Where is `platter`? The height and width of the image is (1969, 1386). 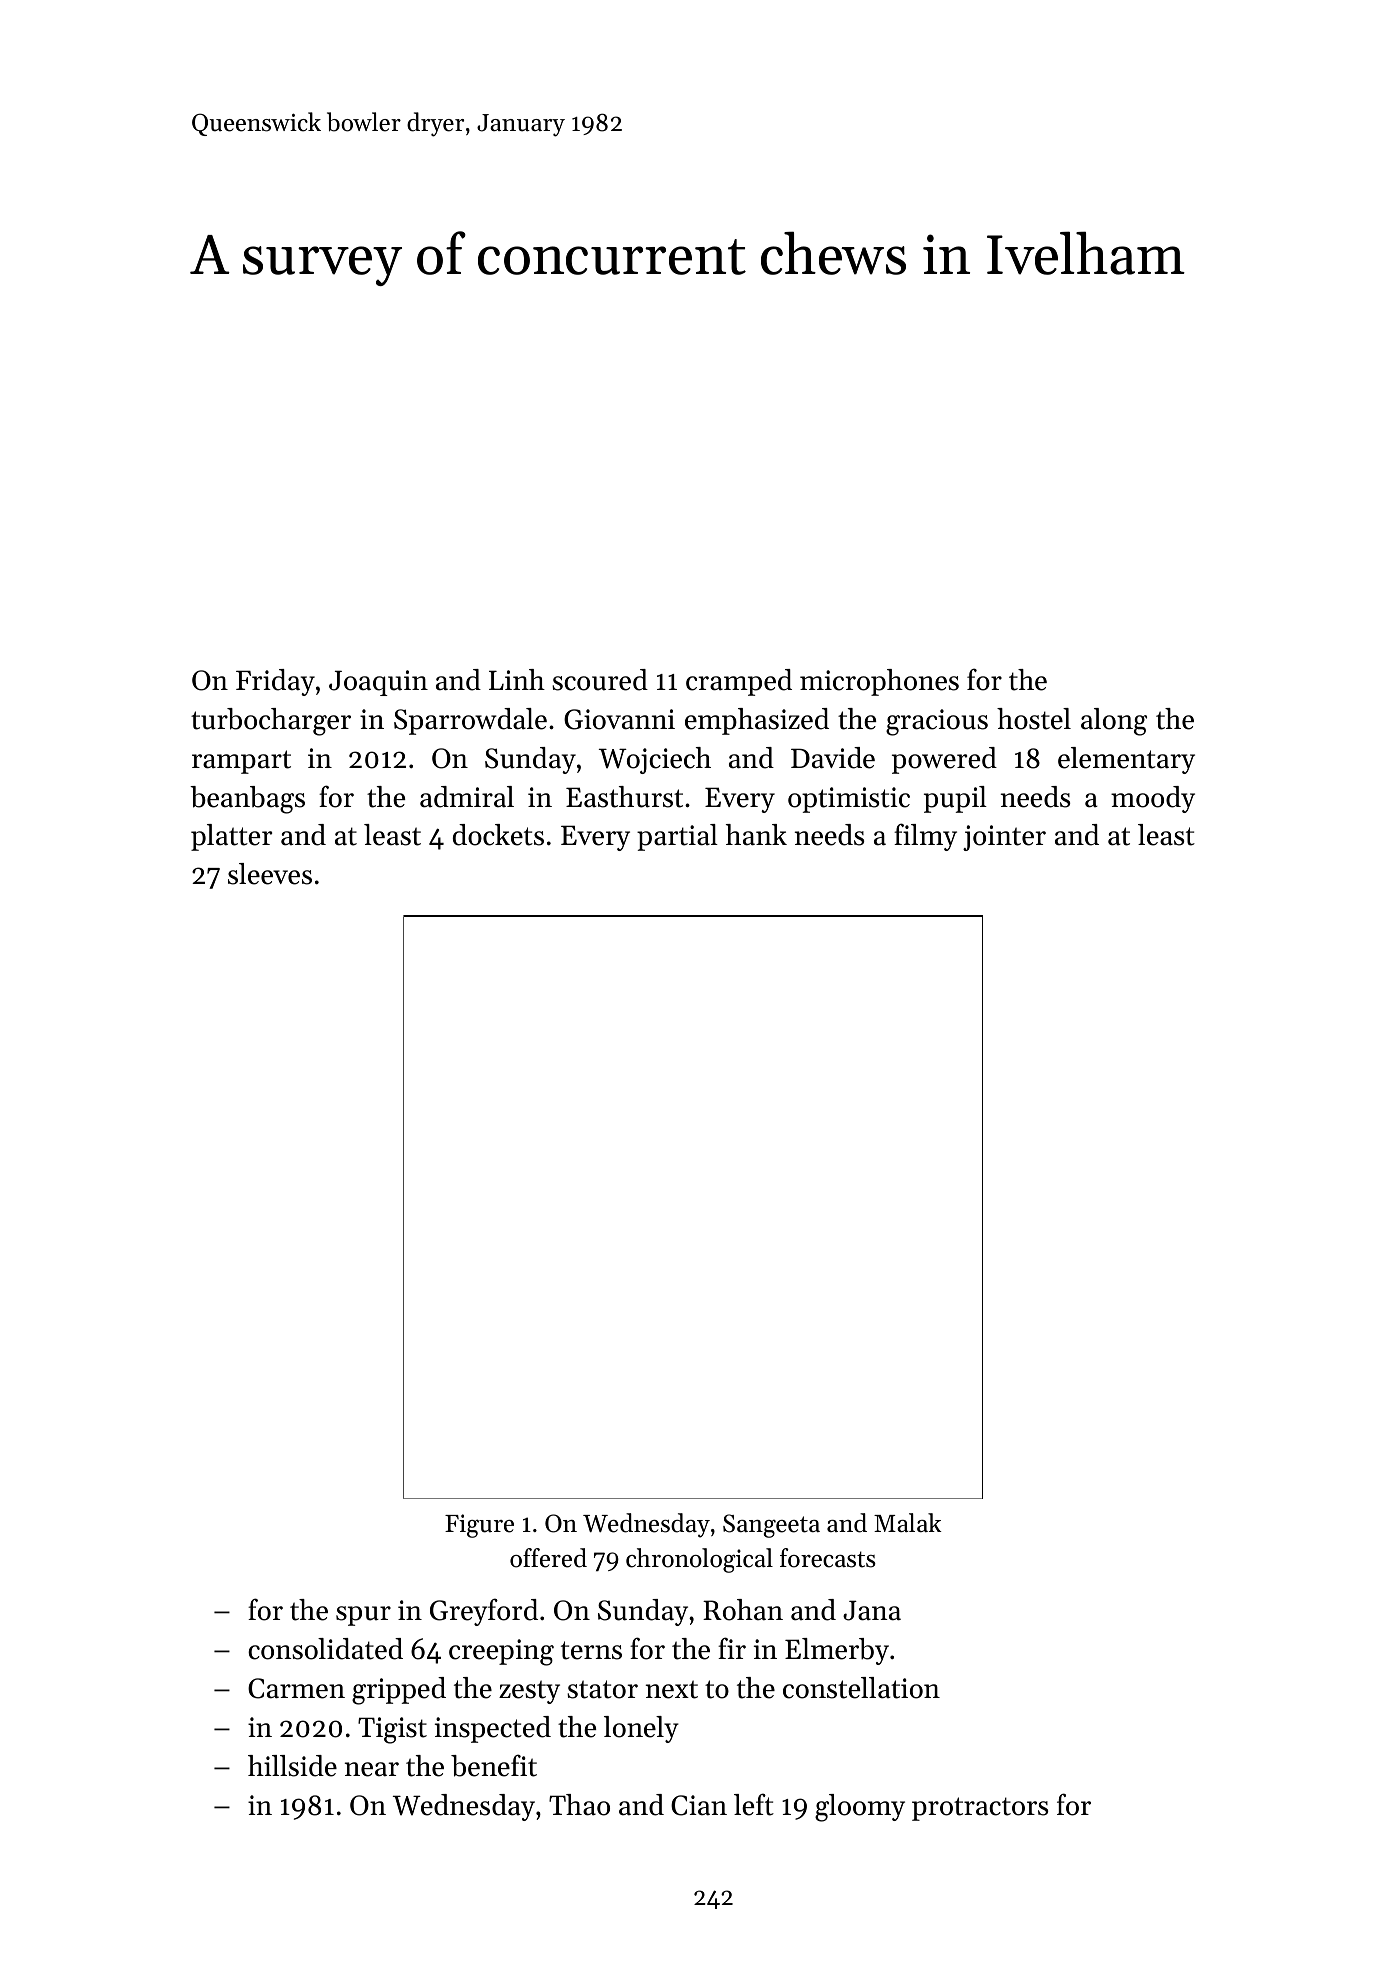
platter is located at coordinates (231, 837).
